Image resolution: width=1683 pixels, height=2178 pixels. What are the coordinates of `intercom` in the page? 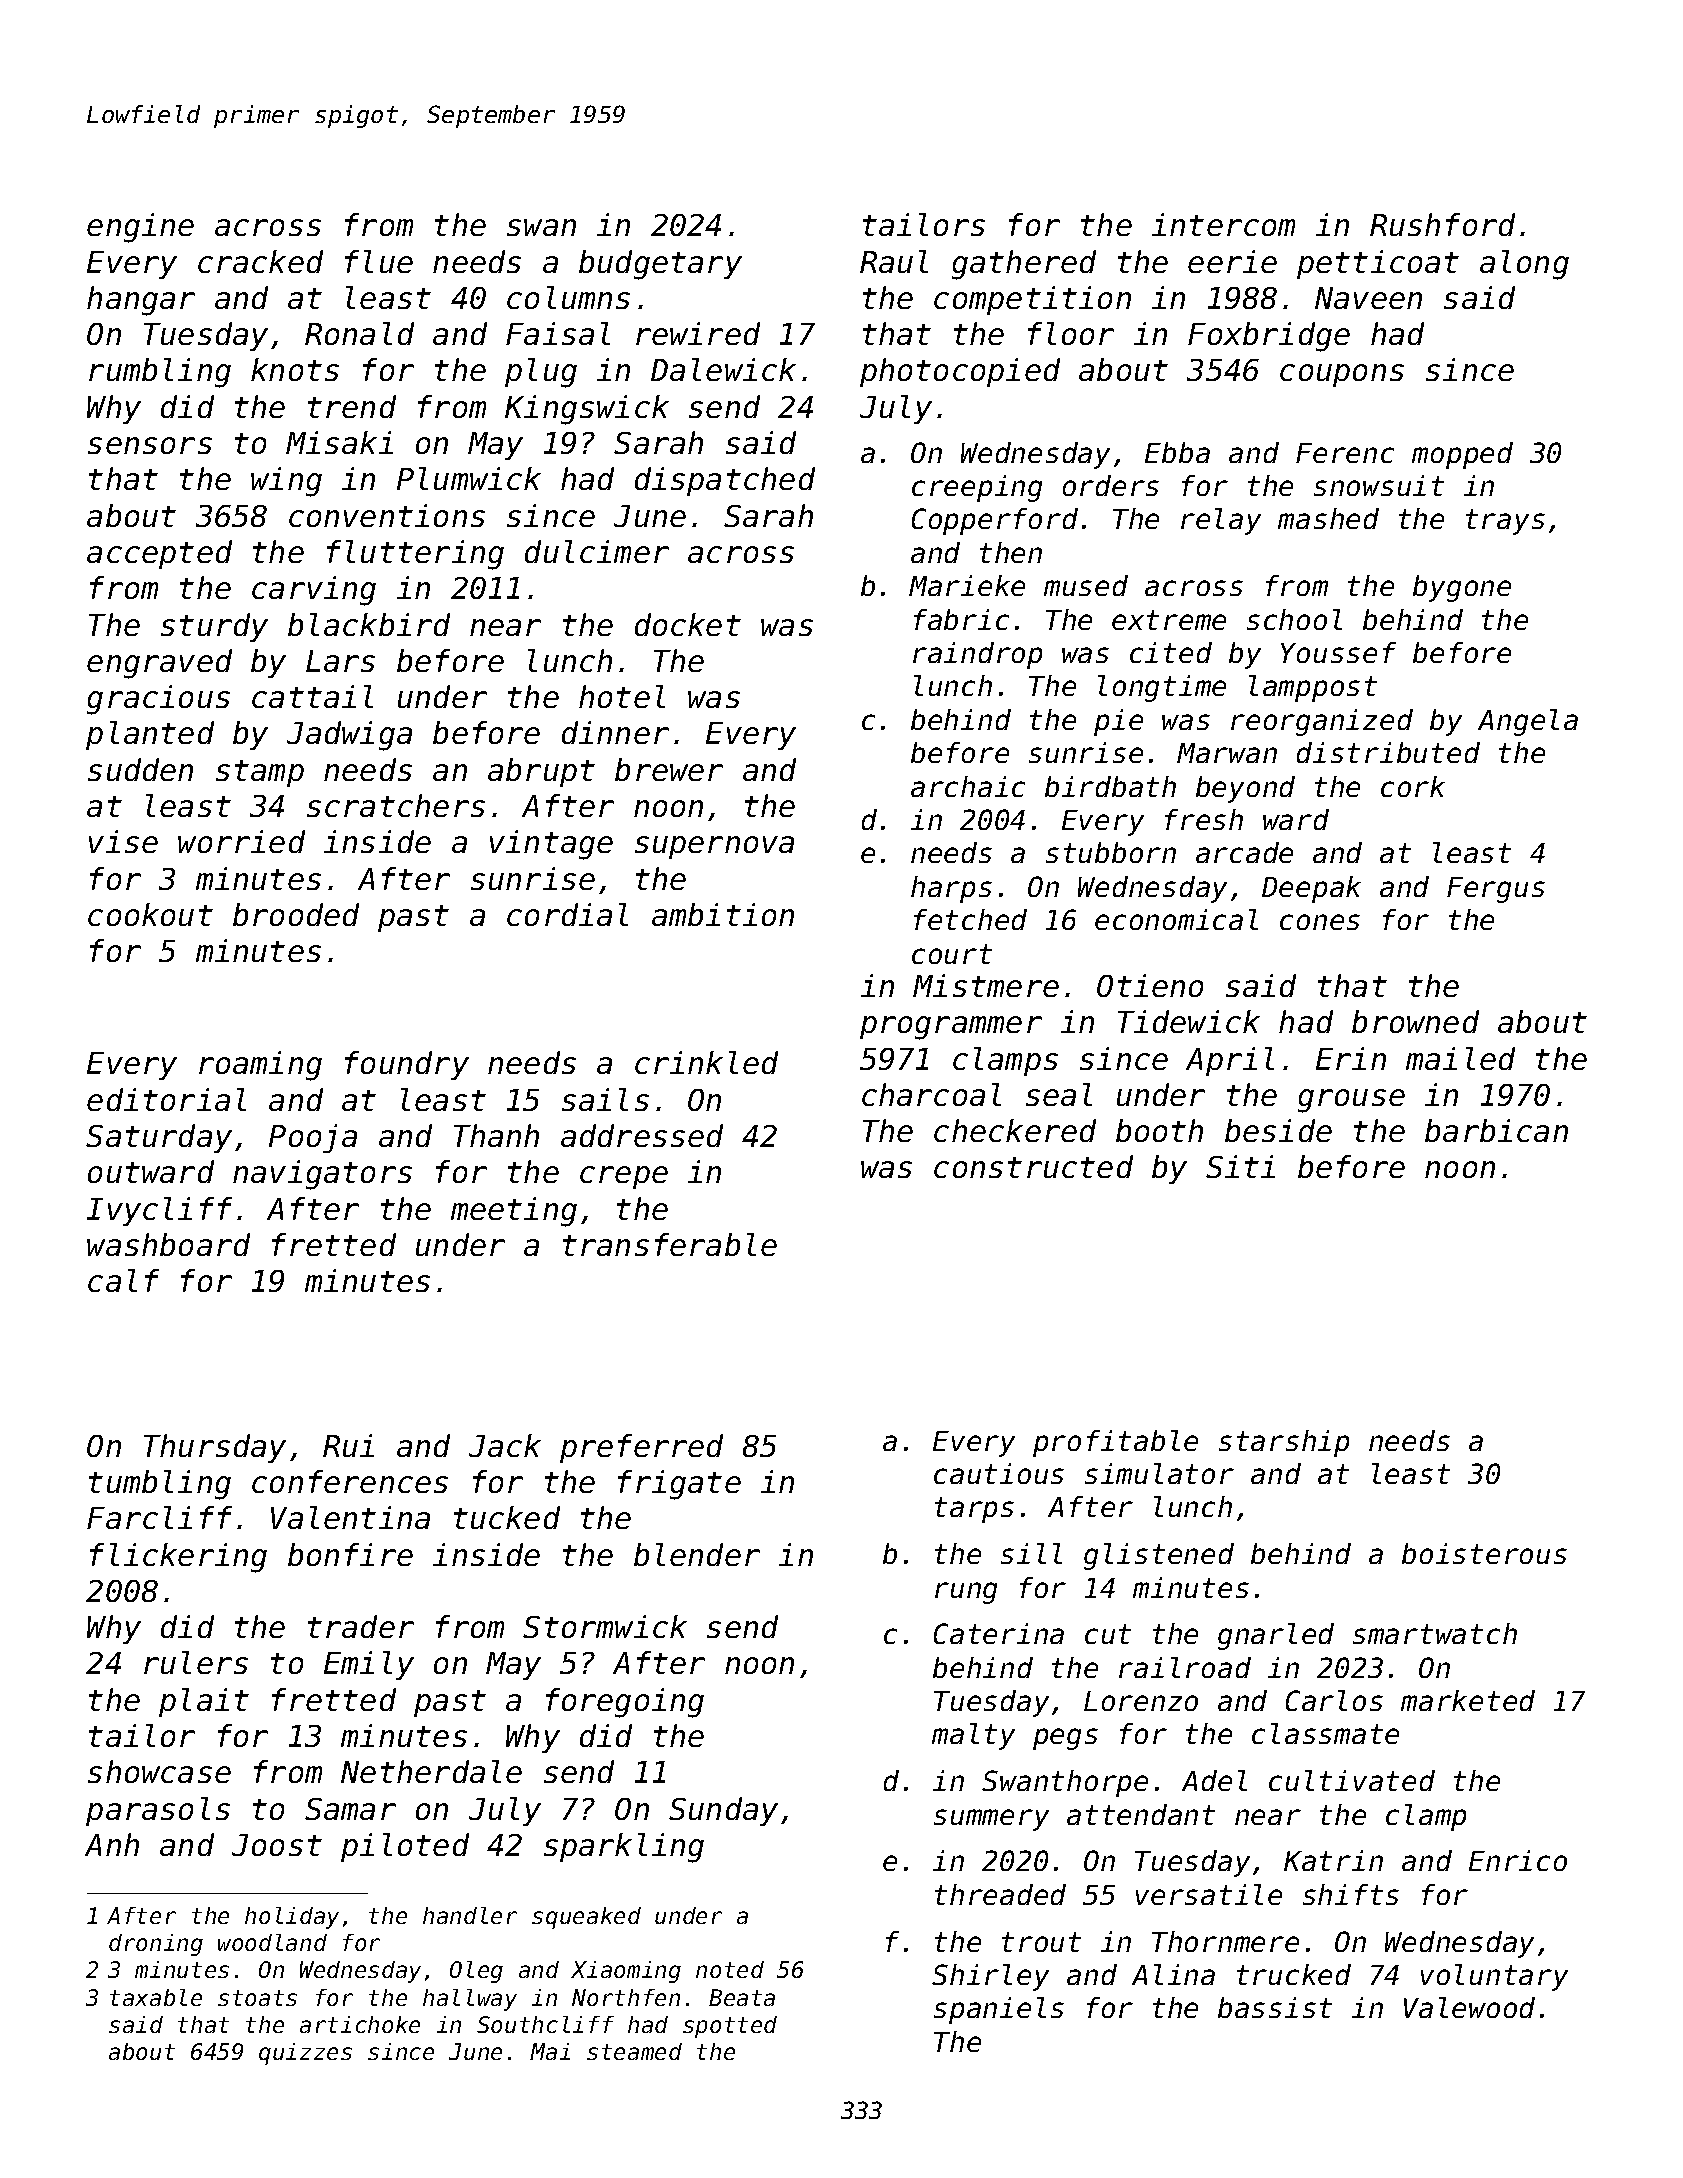 It's located at (1223, 224).
